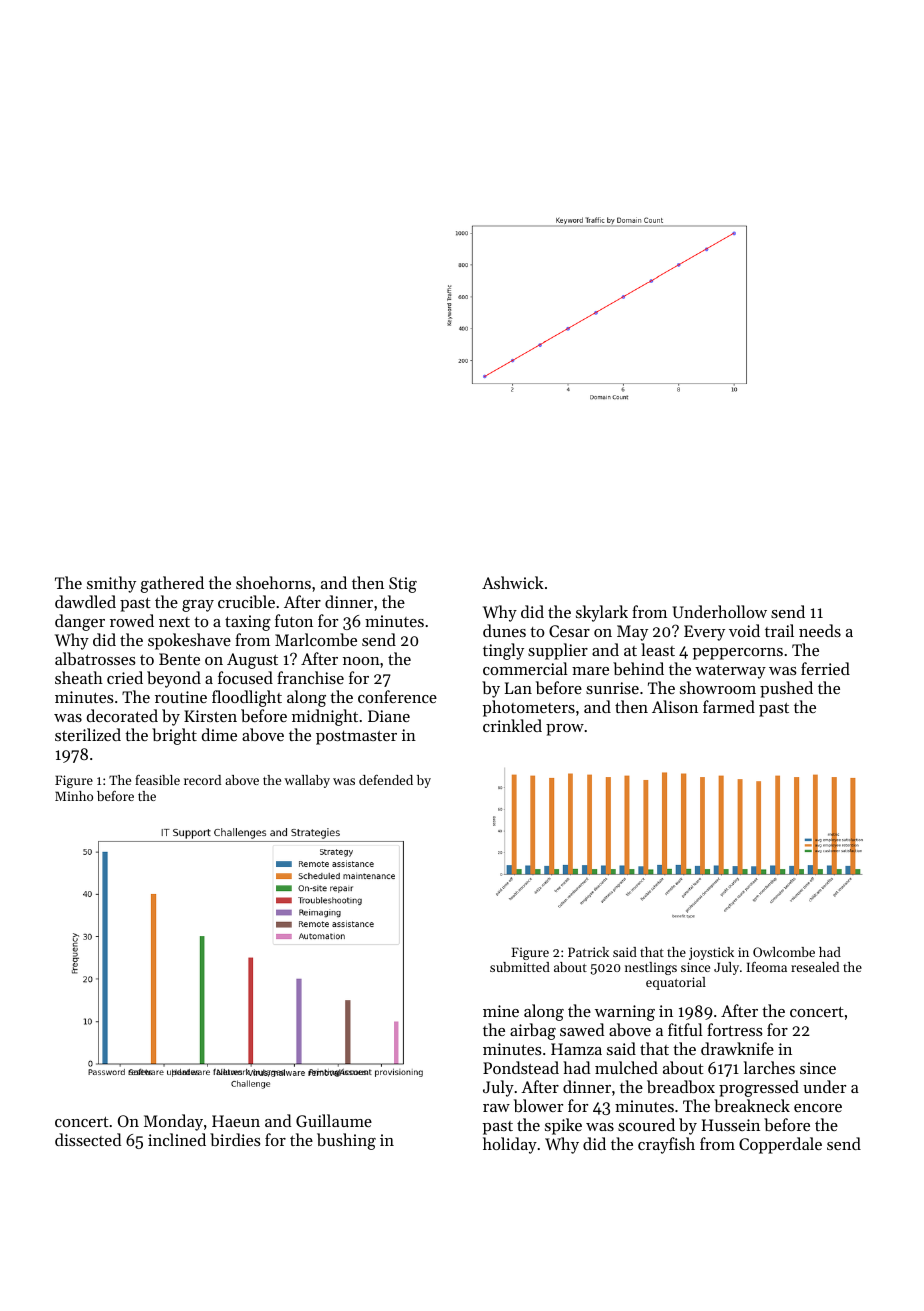 The width and height of the image is (924, 1311). Describe the element at coordinates (316, 639) in the image. I see `Marlcombe` at that location.
